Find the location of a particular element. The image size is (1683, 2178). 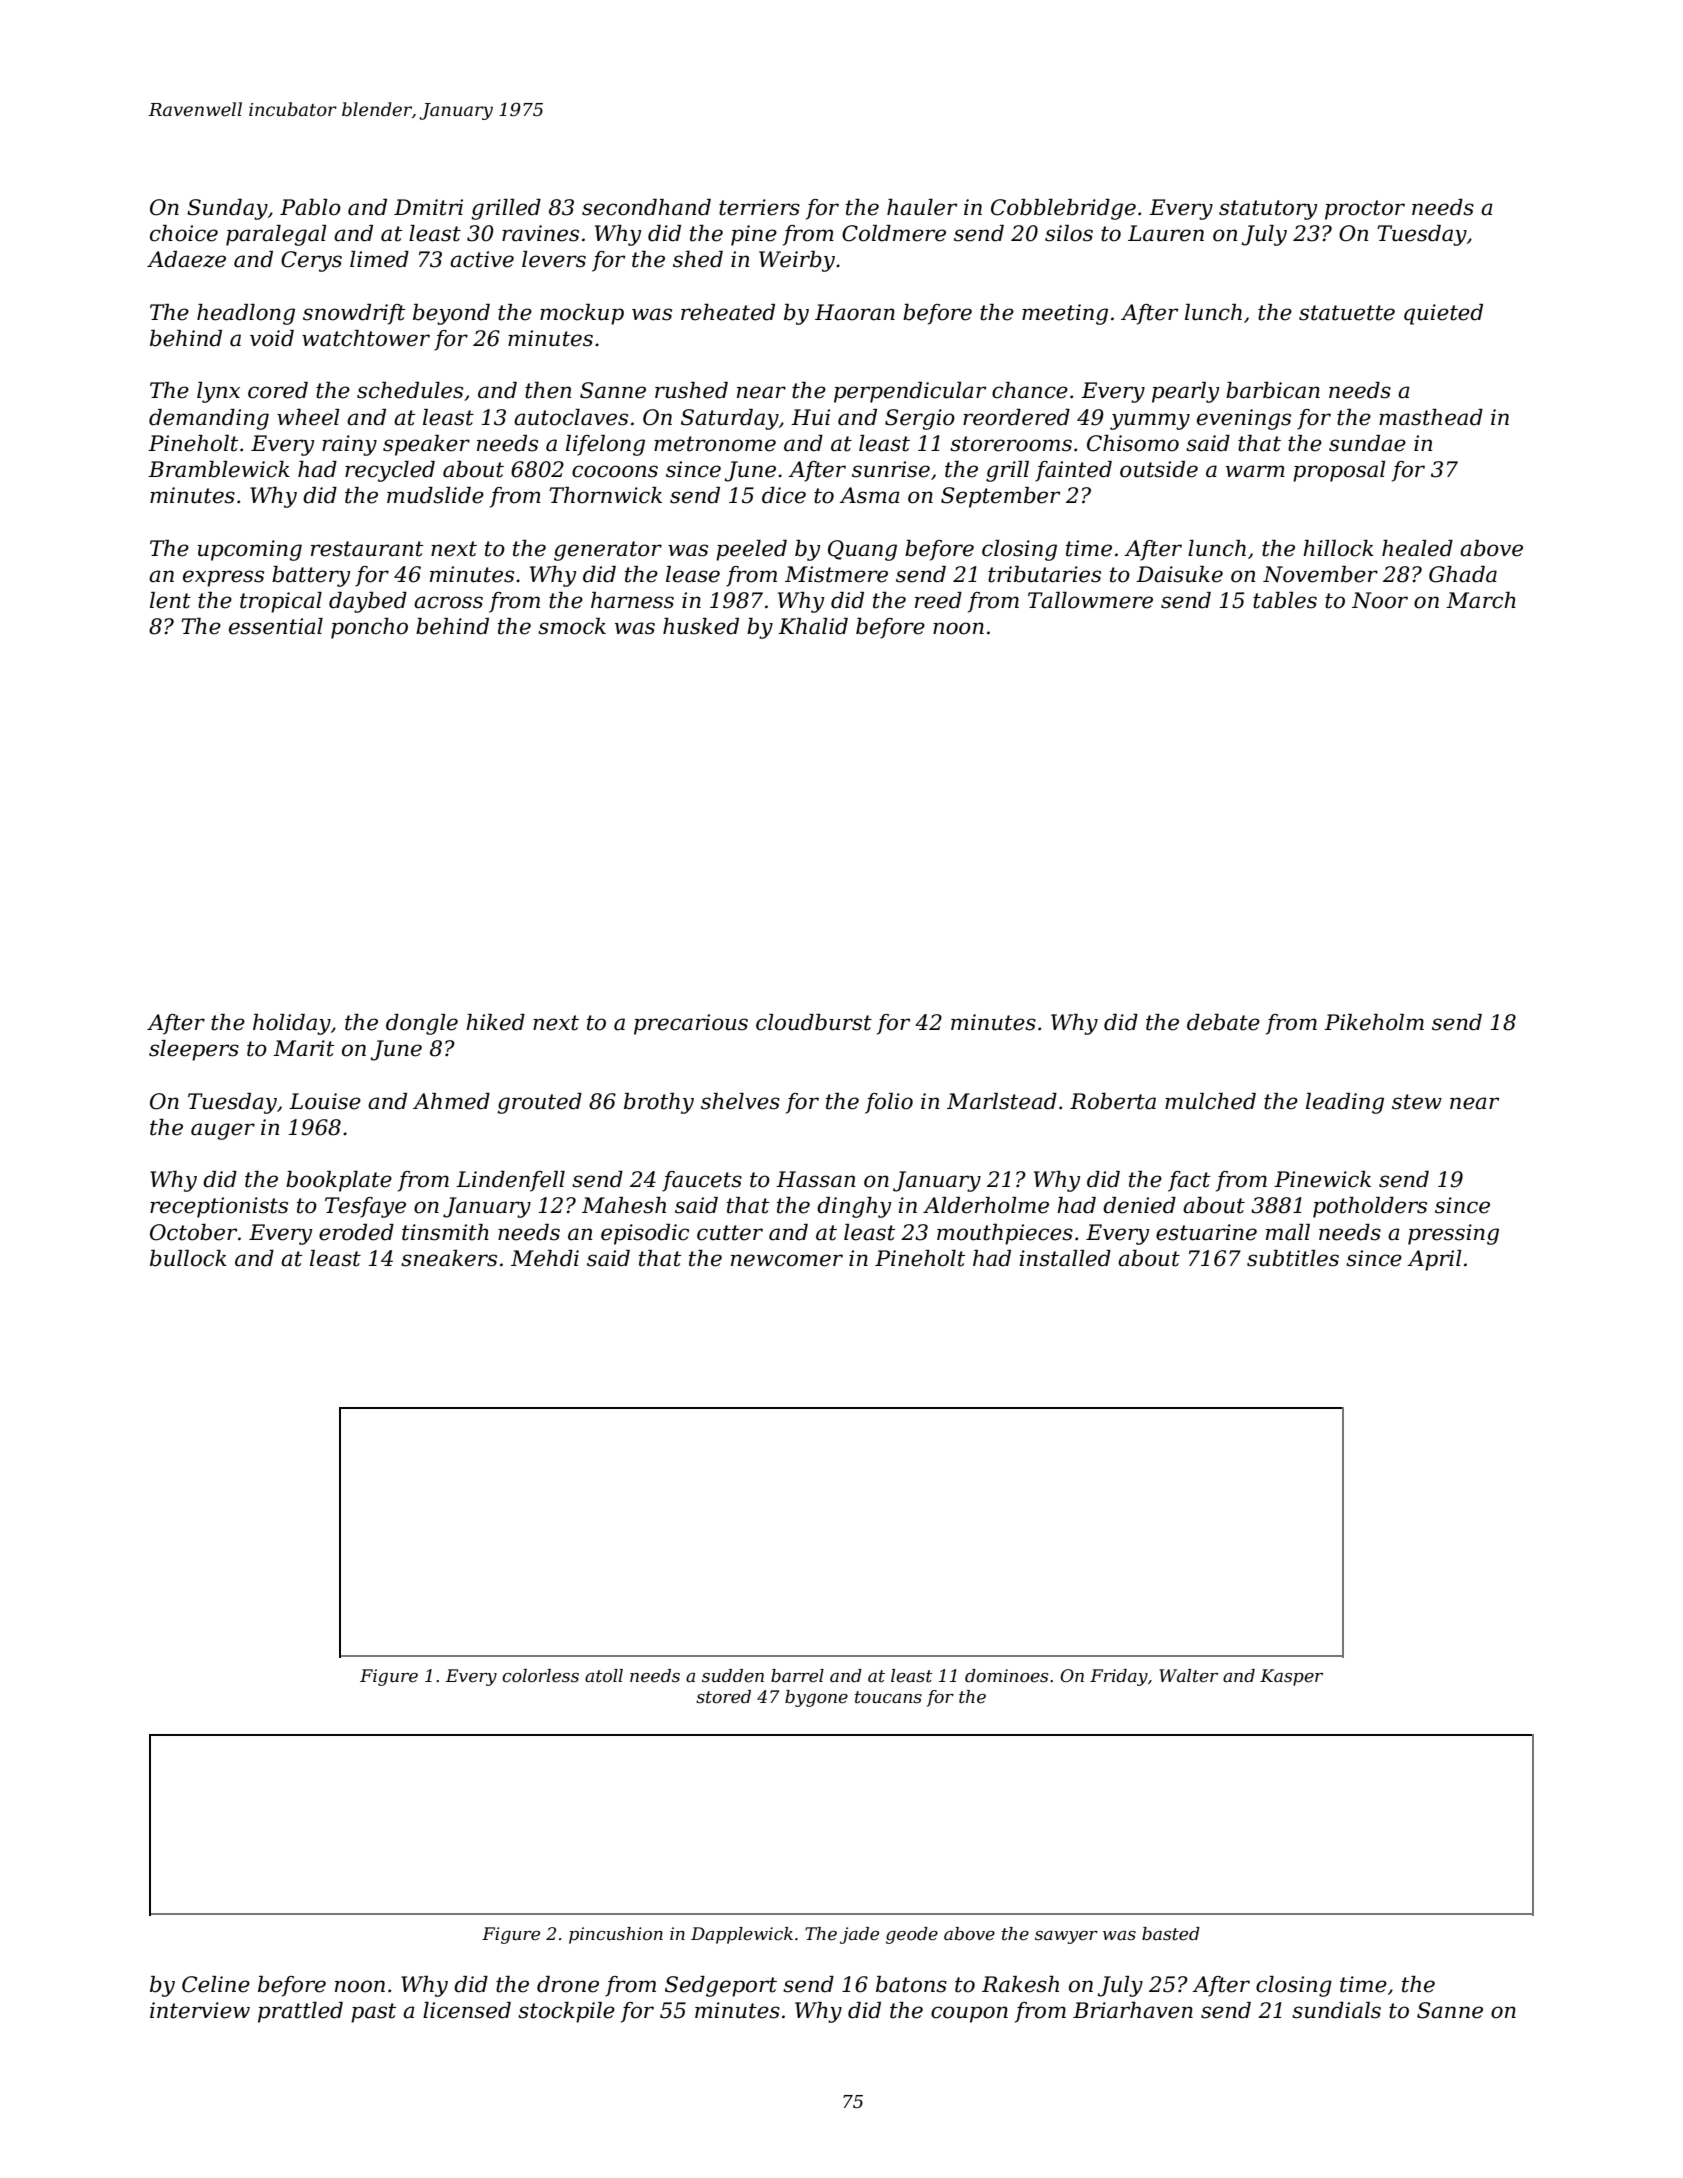

interview is located at coordinates (200, 2010).
